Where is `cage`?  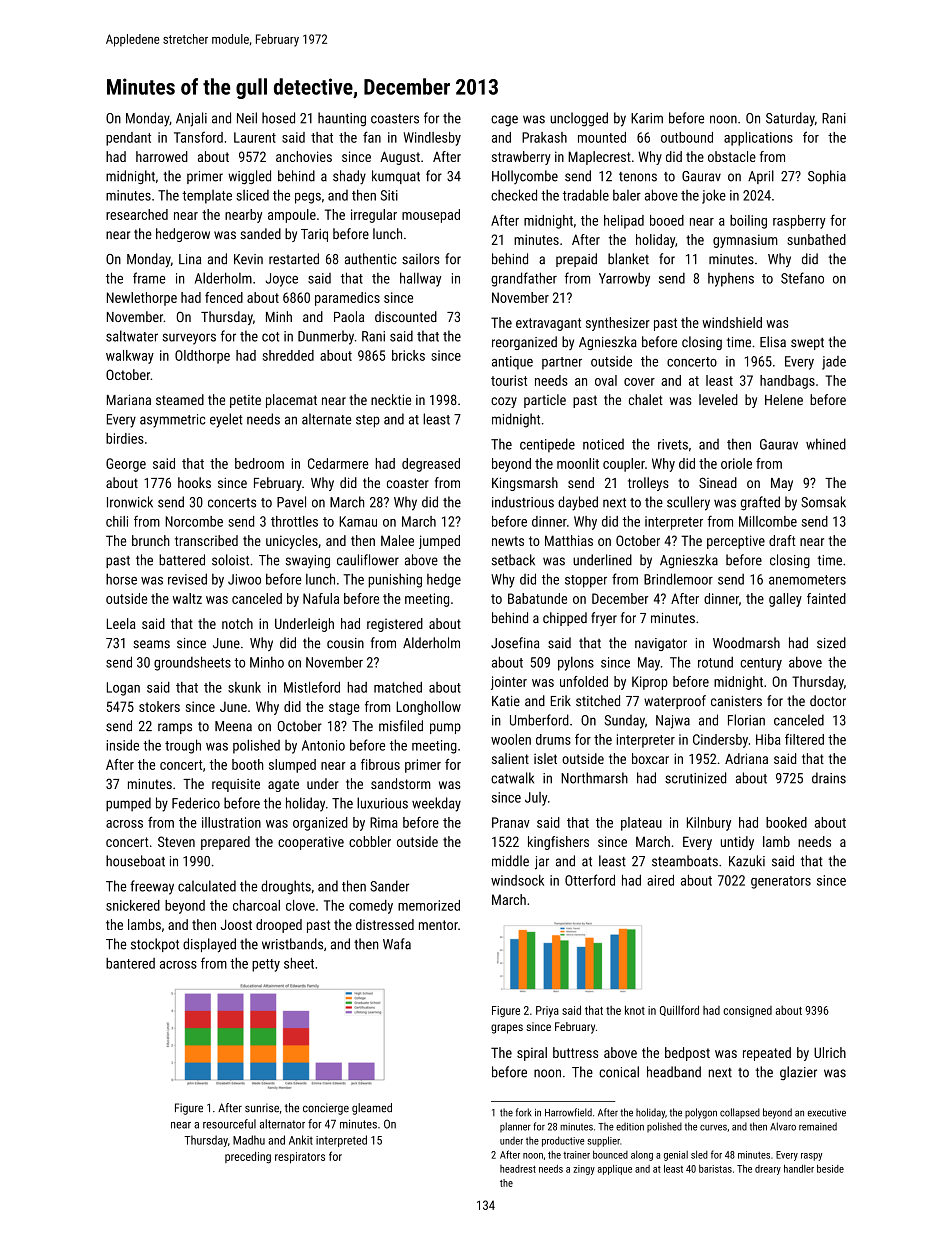
cage is located at coordinates (504, 121).
